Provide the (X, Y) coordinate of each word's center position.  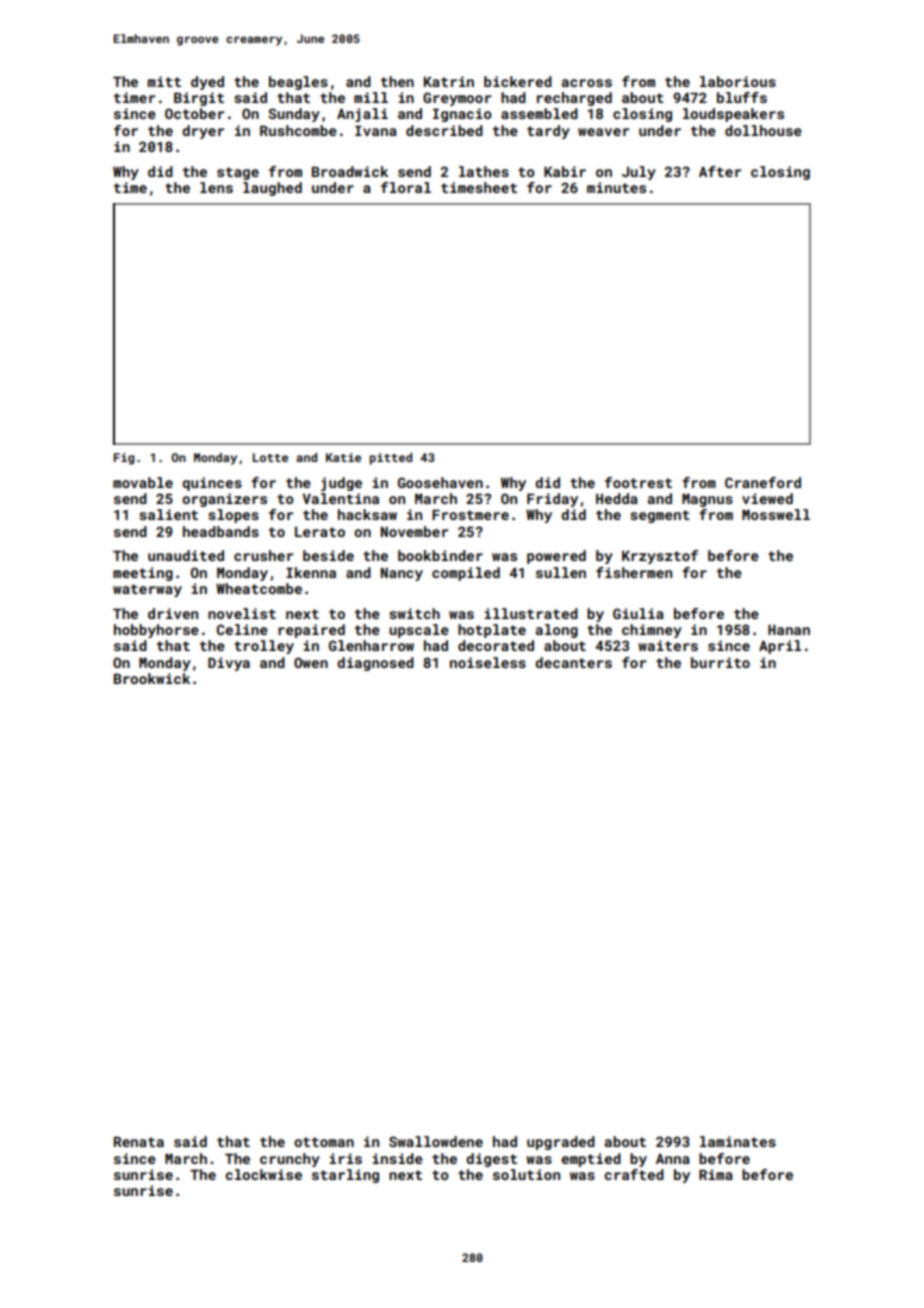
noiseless (488, 662)
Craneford (763, 482)
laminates (738, 1141)
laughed (272, 189)
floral (406, 187)
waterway (147, 590)
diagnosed (375, 664)
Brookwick (152, 678)
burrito (720, 662)
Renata (139, 1142)
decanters (573, 662)
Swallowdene (436, 1141)
